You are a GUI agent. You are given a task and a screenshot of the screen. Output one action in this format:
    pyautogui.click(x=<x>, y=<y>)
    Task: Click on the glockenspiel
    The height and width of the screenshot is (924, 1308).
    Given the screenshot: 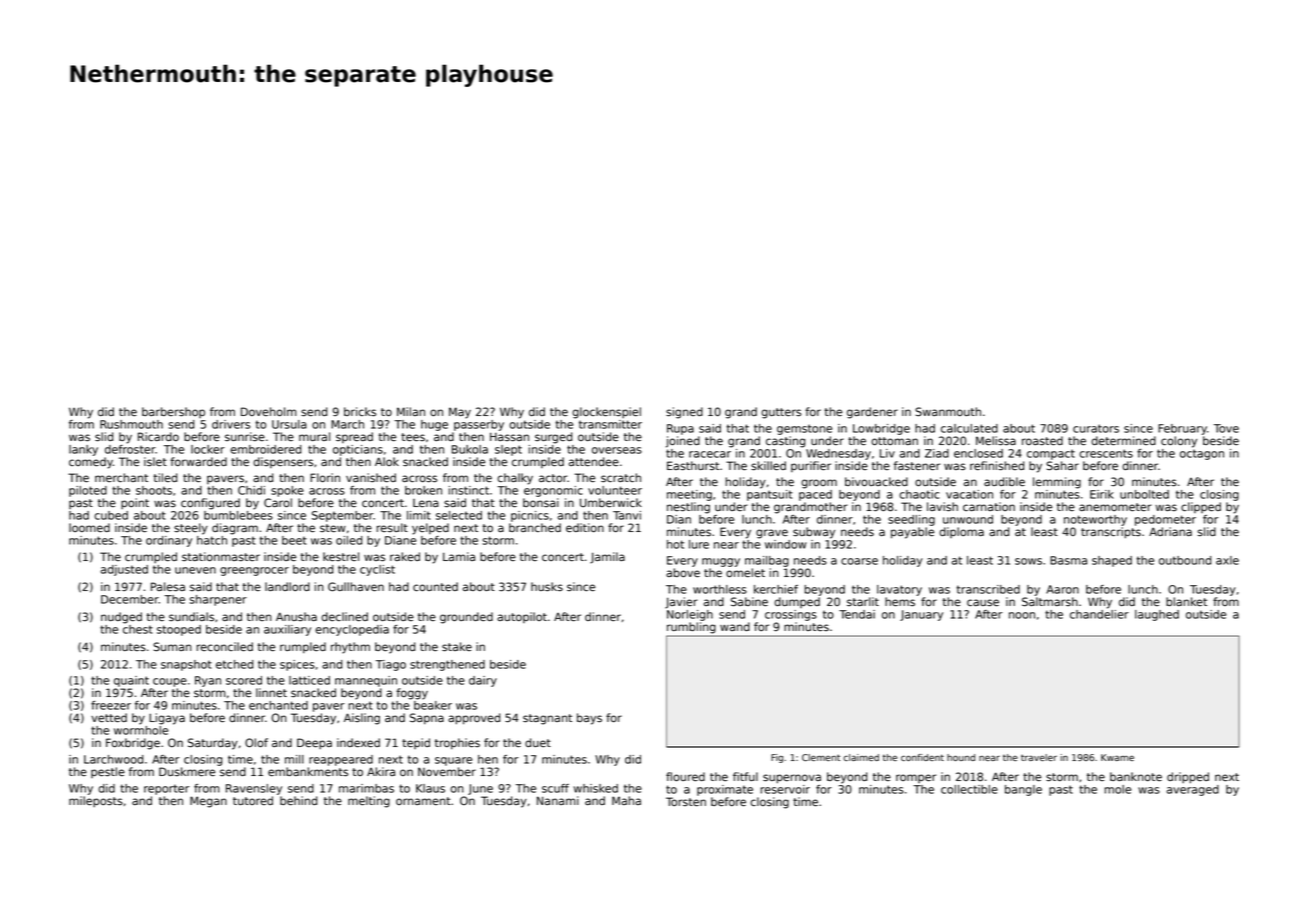 What is the action you would take?
    pyautogui.click(x=606, y=413)
